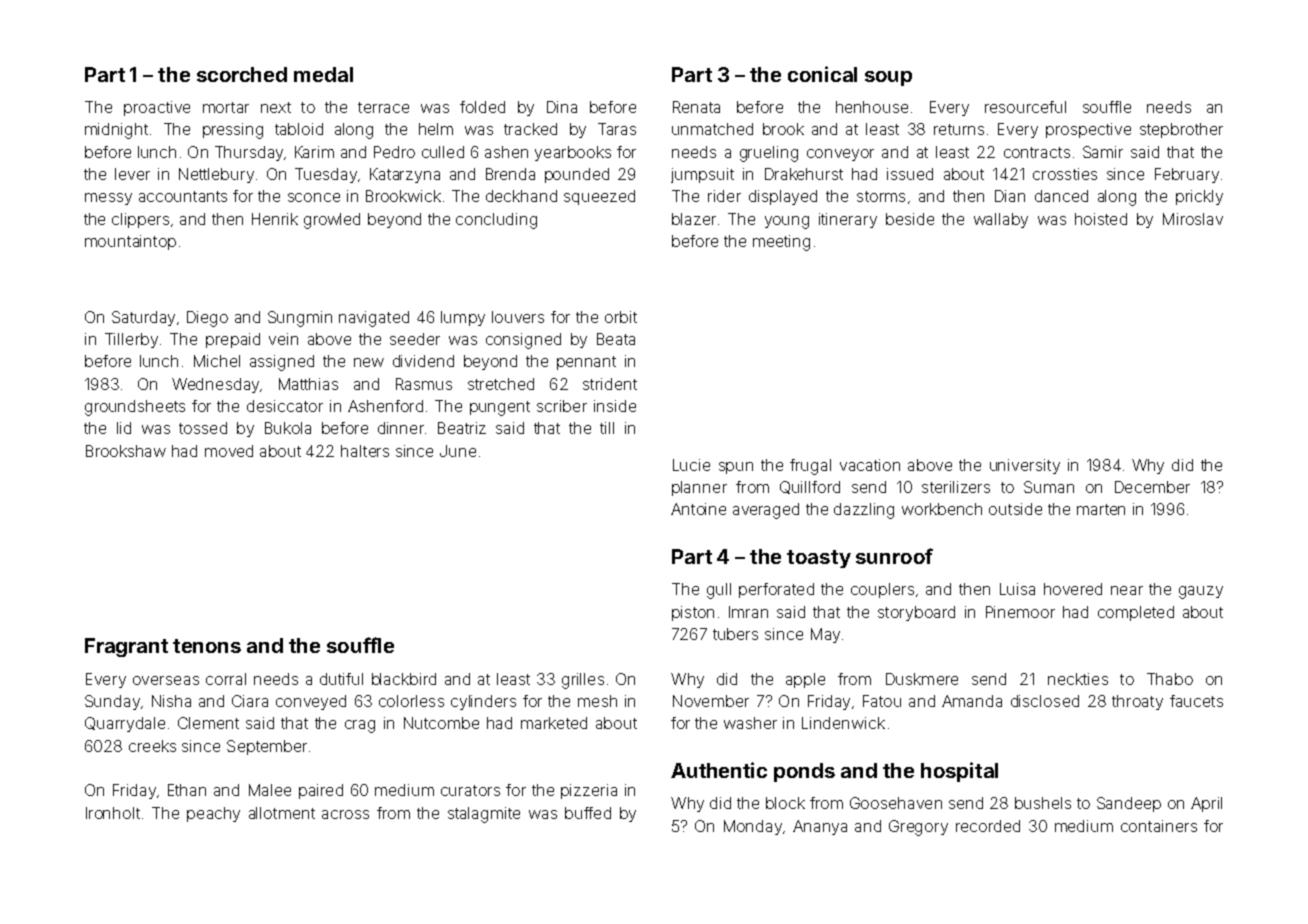 The width and height of the page is (1308, 924). I want to click on Luisa, so click(1017, 589).
